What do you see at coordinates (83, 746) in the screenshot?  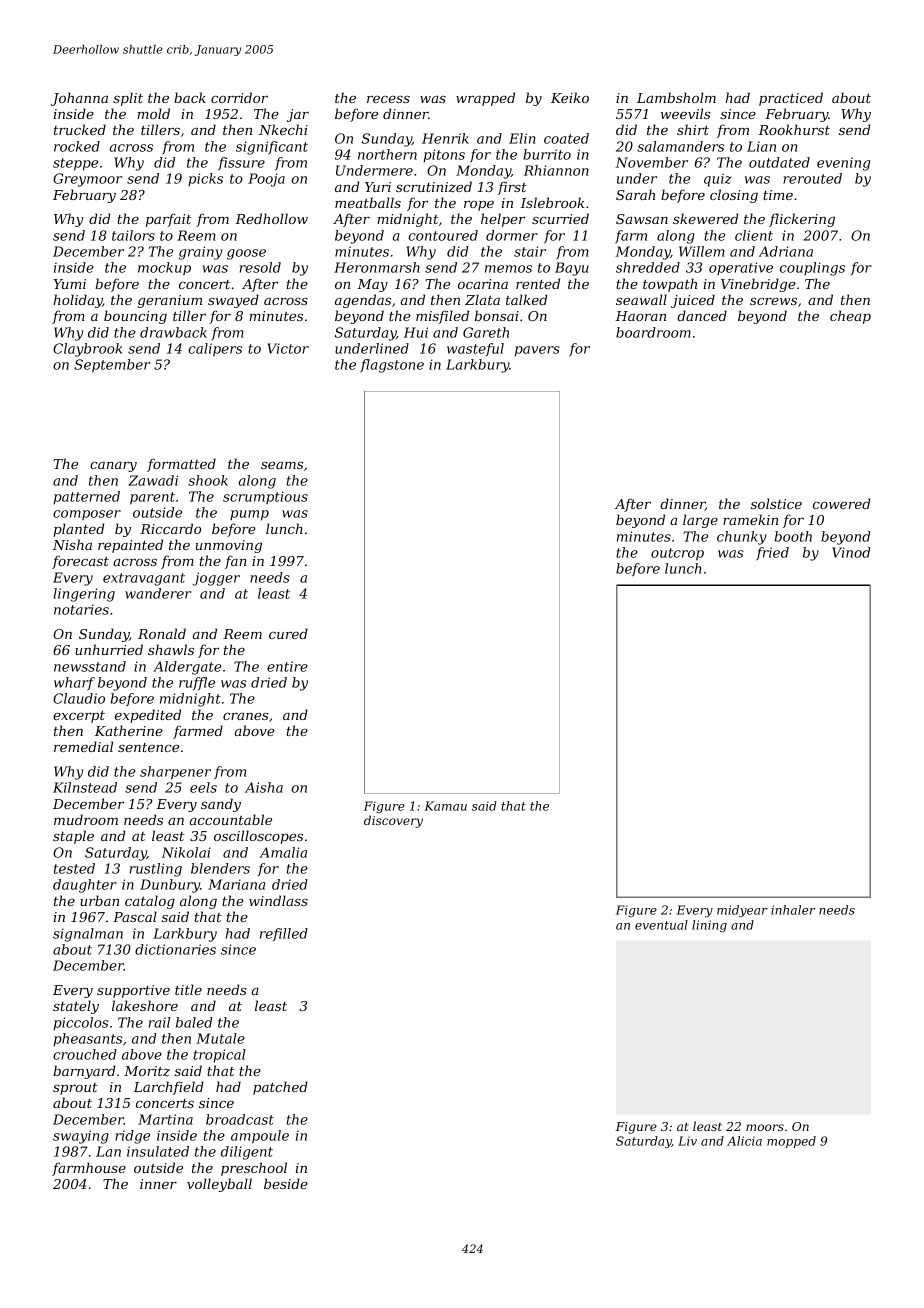 I see `remedial` at bounding box center [83, 746].
